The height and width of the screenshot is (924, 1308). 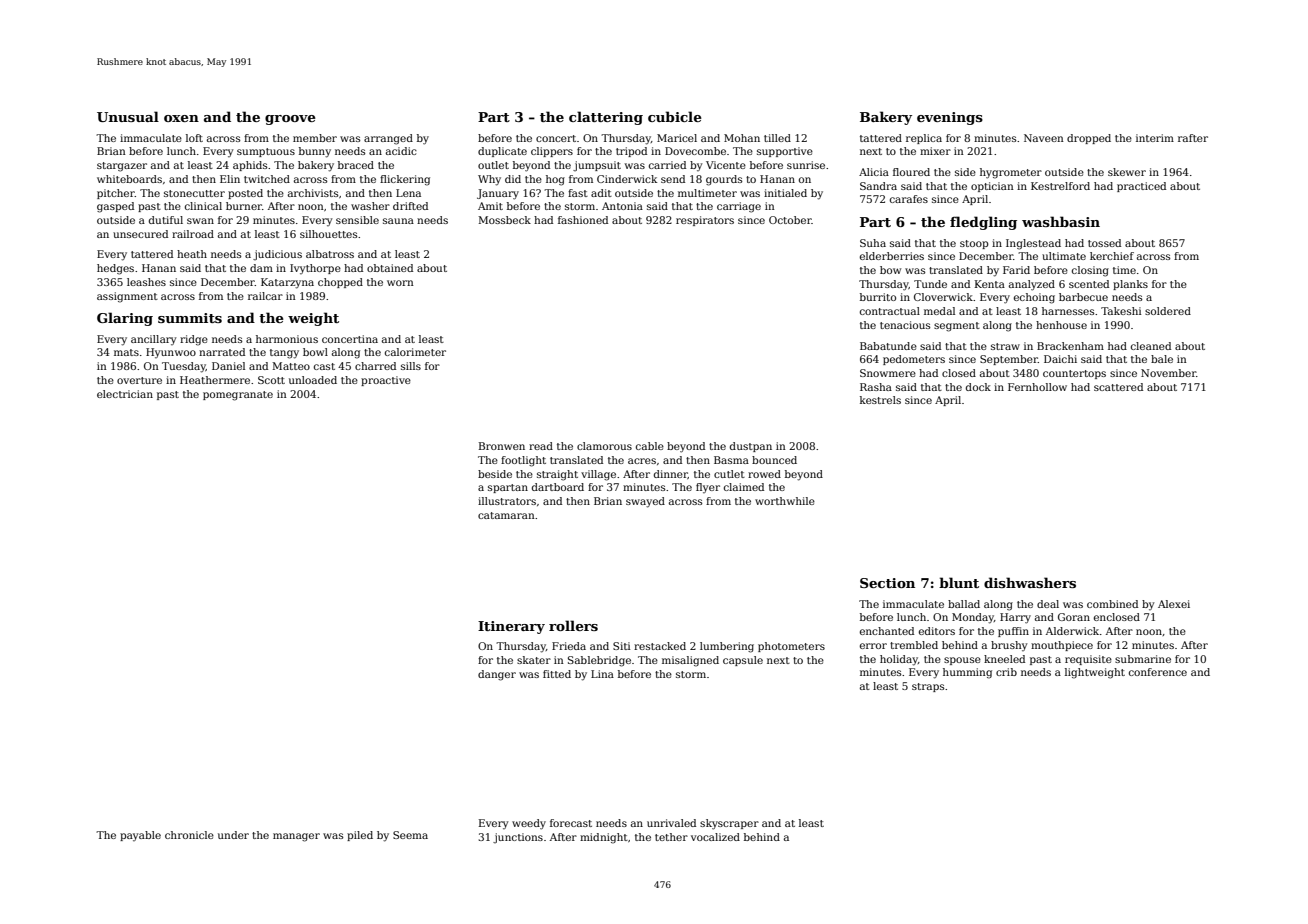 What do you see at coordinates (189, 835) in the screenshot?
I see `chronicle` at bounding box center [189, 835].
